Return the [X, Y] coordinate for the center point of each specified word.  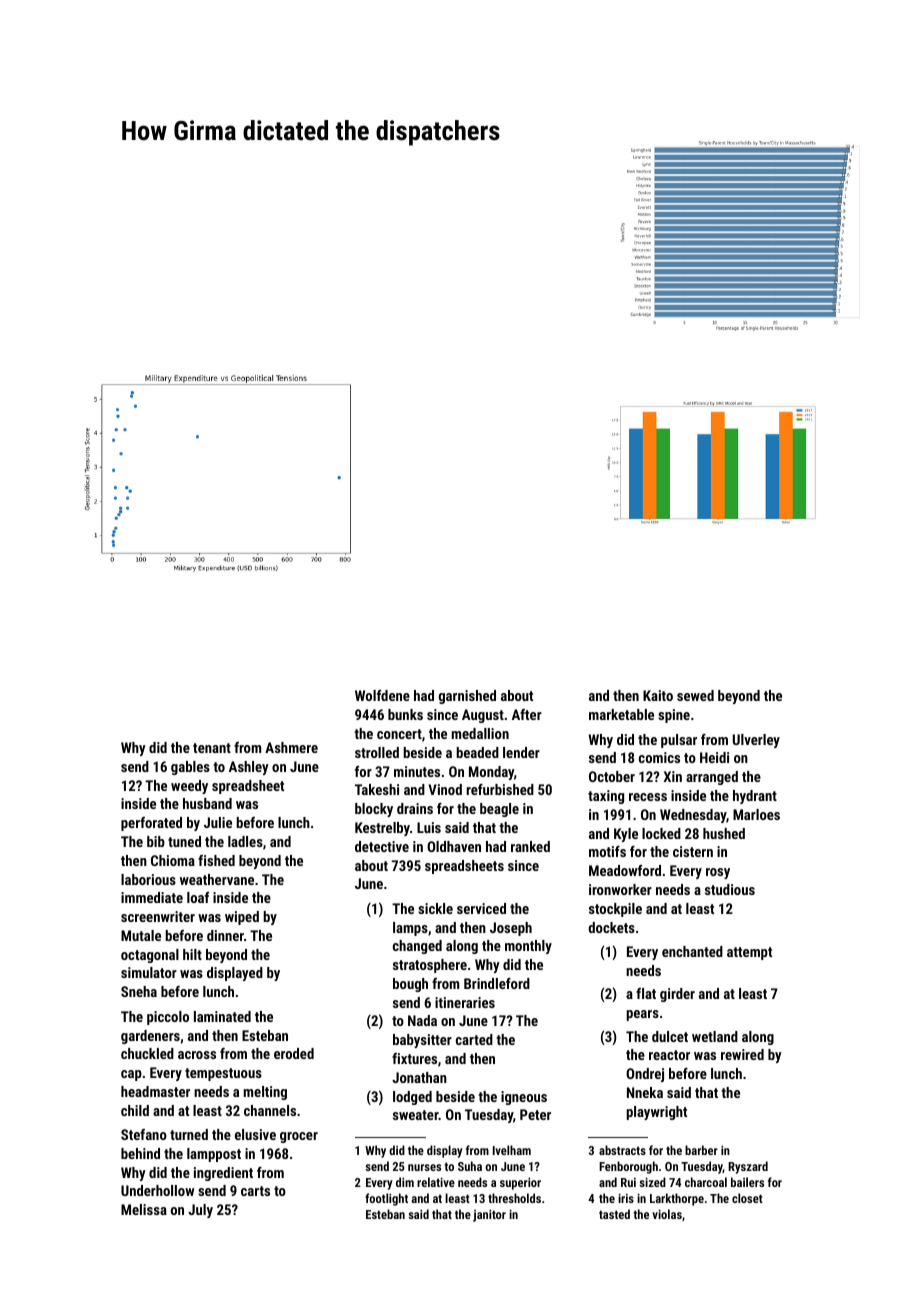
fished [216, 860]
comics [659, 757]
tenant [212, 748]
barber [701, 1150]
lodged [412, 1098]
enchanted [692, 951]
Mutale [141, 935]
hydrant [755, 797]
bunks [405, 714]
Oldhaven [454, 846]
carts [255, 1191]
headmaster [155, 1091]
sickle [435, 908]
